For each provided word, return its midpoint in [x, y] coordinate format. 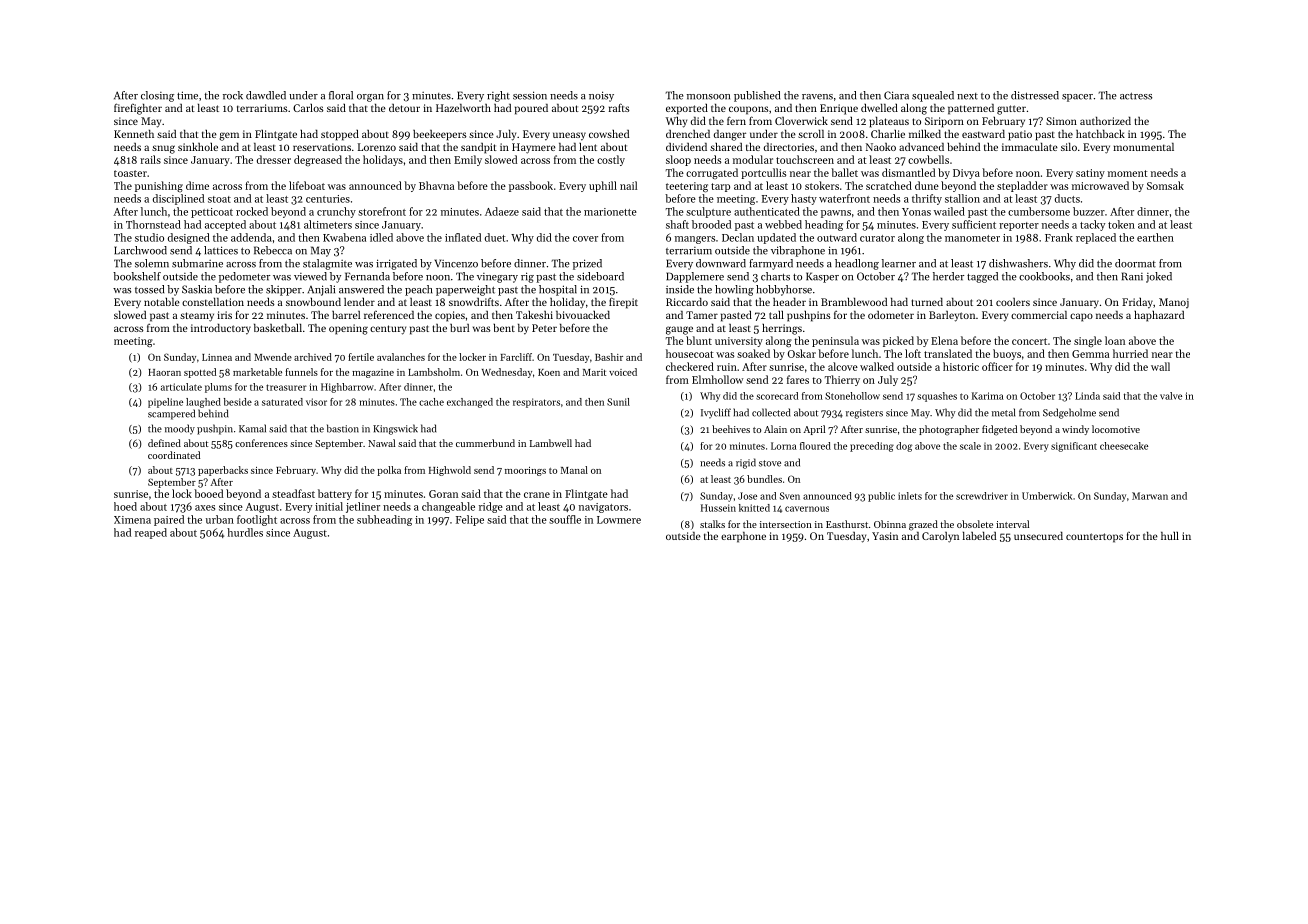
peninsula [835, 341]
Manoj [1174, 303]
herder [948, 276]
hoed [125, 506]
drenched [688, 134]
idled [381, 237]
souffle [565, 519]
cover [585, 239]
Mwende [273, 357]
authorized [1105, 121]
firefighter [138, 109]
